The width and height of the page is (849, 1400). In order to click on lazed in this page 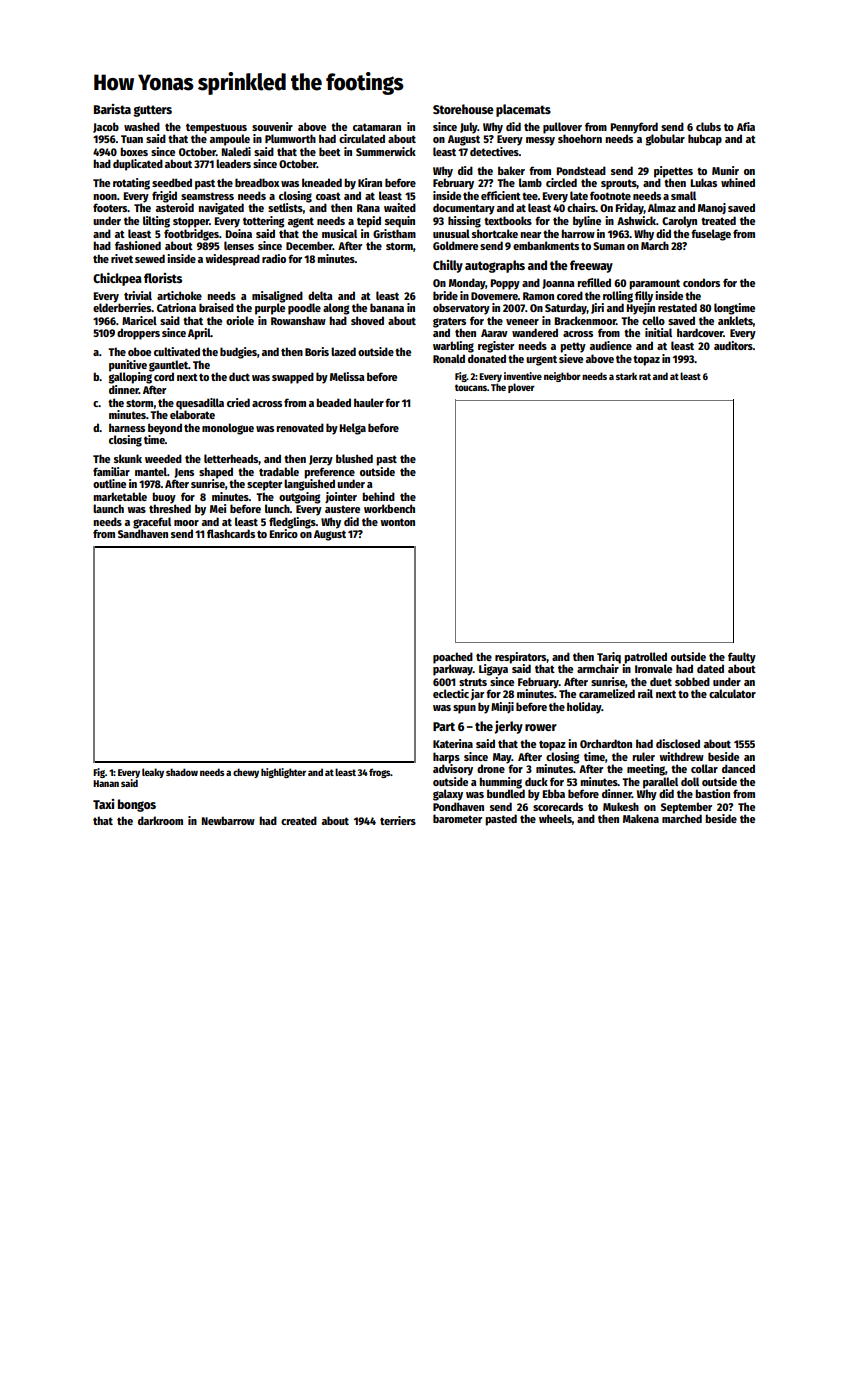, I will do `click(343, 351)`.
